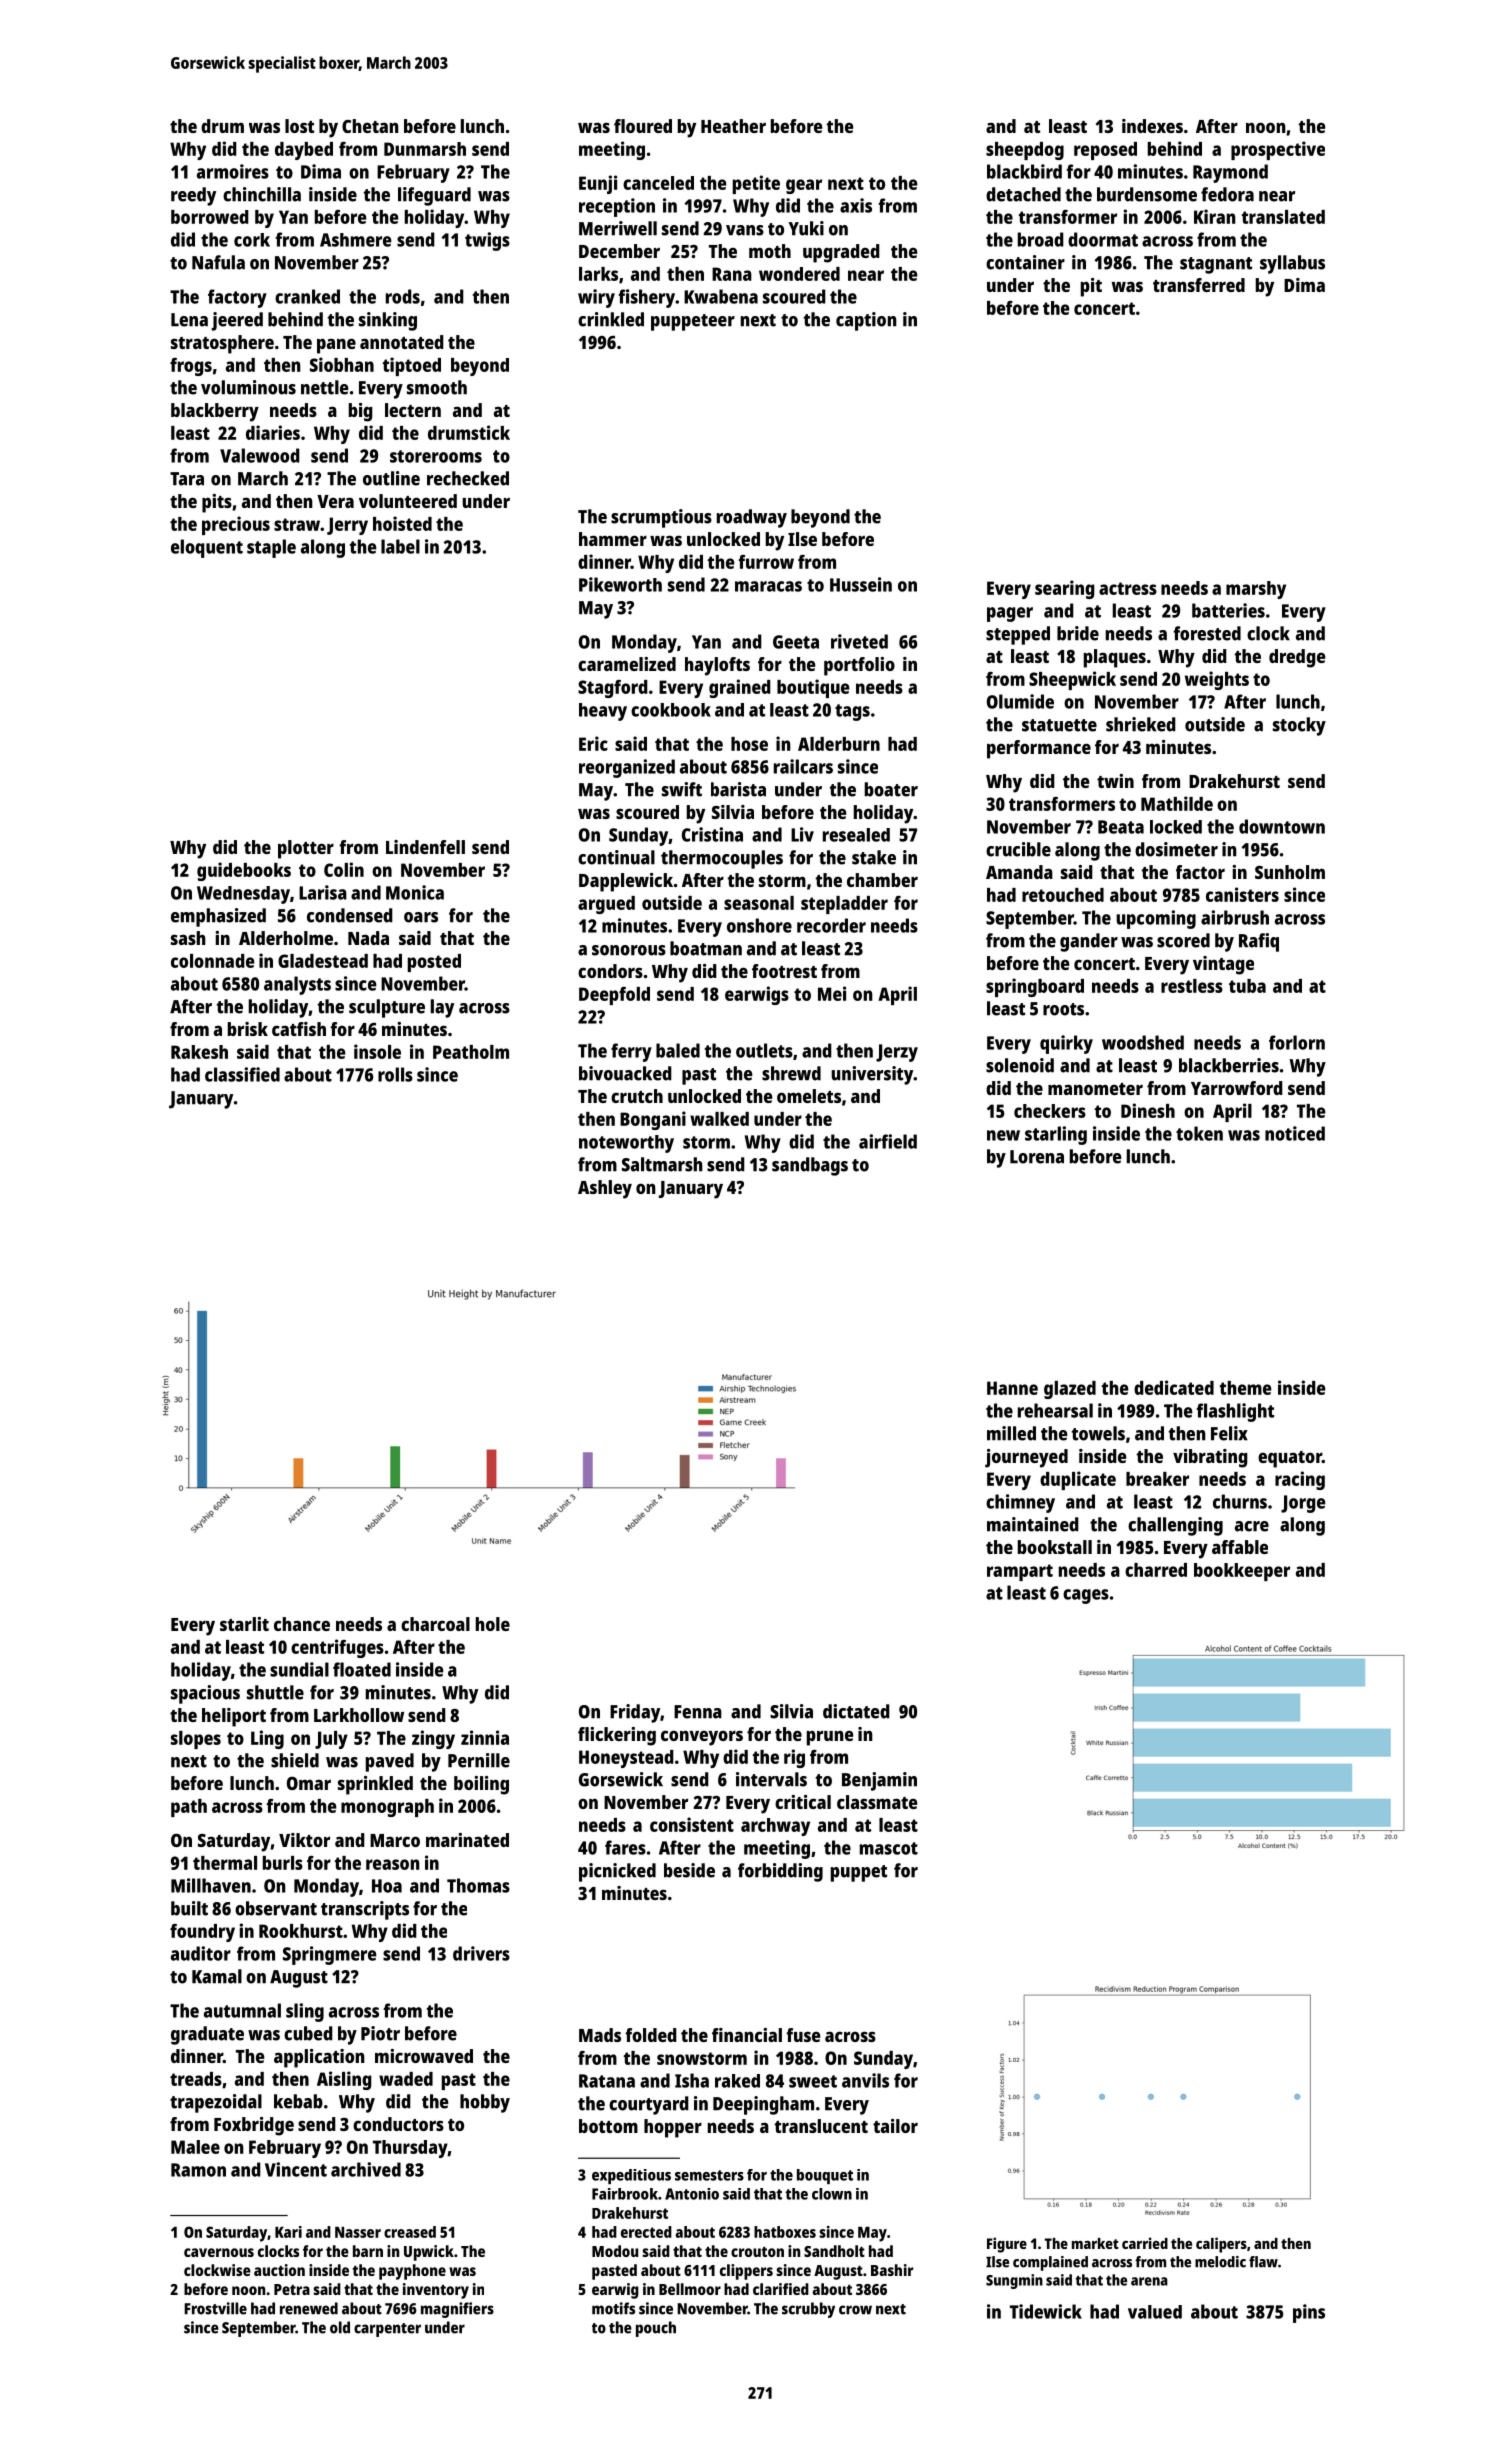 The image size is (1496, 2464). What do you see at coordinates (1039, 749) in the screenshot?
I see `performance` at bounding box center [1039, 749].
